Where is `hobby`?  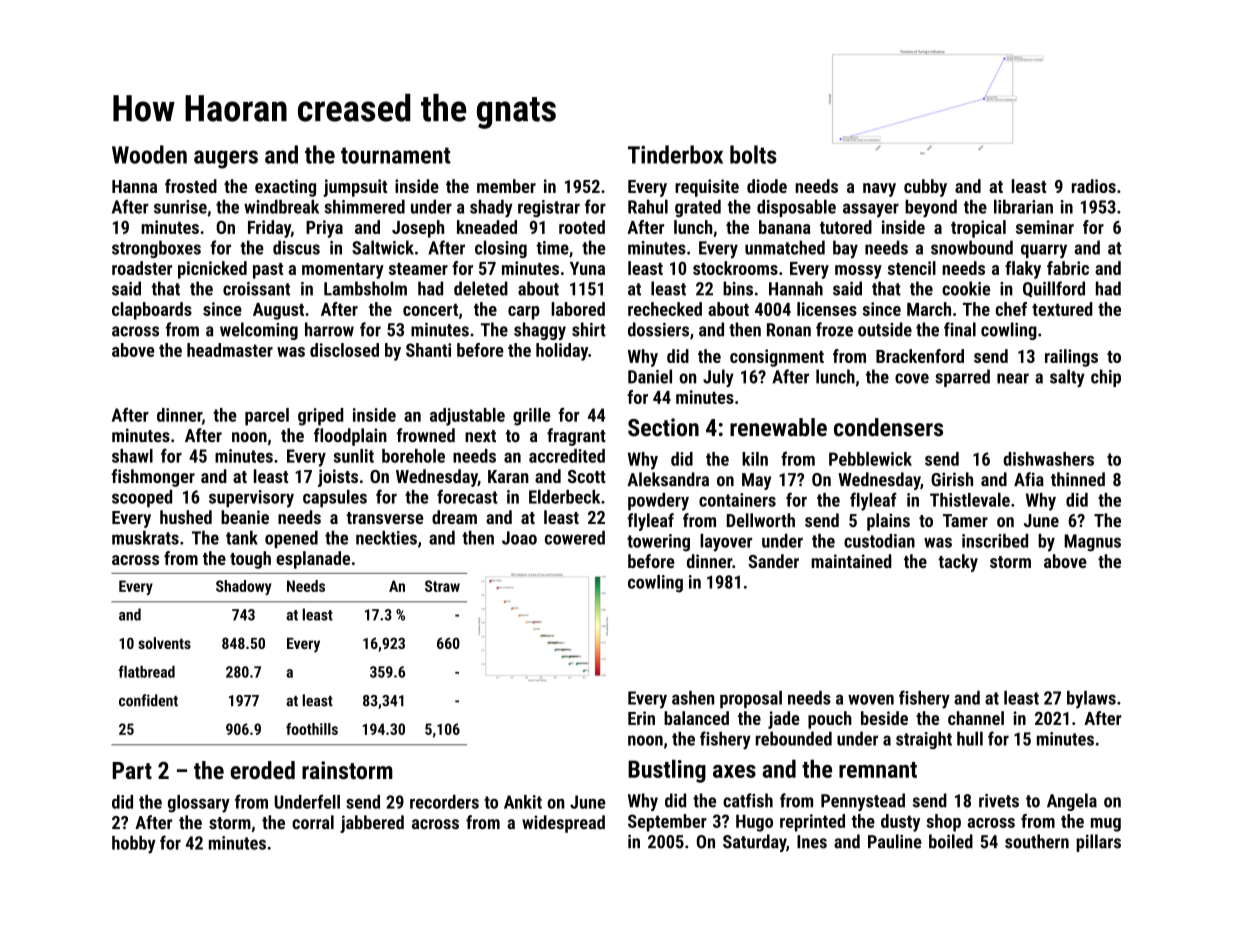
hobby is located at coordinates (134, 845).
